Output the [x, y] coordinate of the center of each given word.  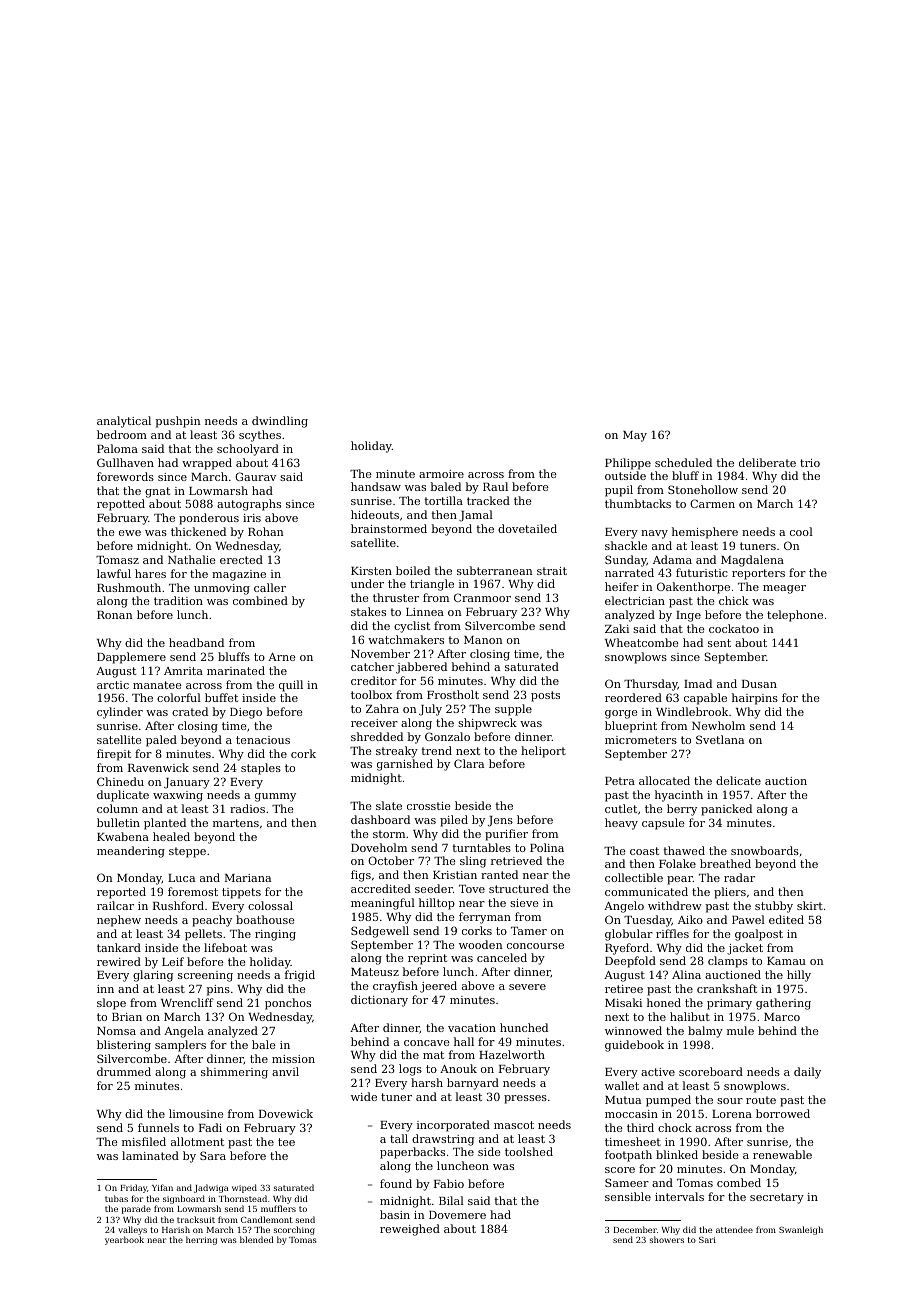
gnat [157, 492]
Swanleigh [801, 1230]
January [187, 783]
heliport [543, 752]
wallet [622, 1085]
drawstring [443, 1140]
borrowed [783, 1113]
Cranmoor [482, 597]
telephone [795, 616]
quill [291, 686]
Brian [127, 1017]
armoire [441, 474]
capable [705, 699]
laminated [150, 1155]
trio [810, 463]
